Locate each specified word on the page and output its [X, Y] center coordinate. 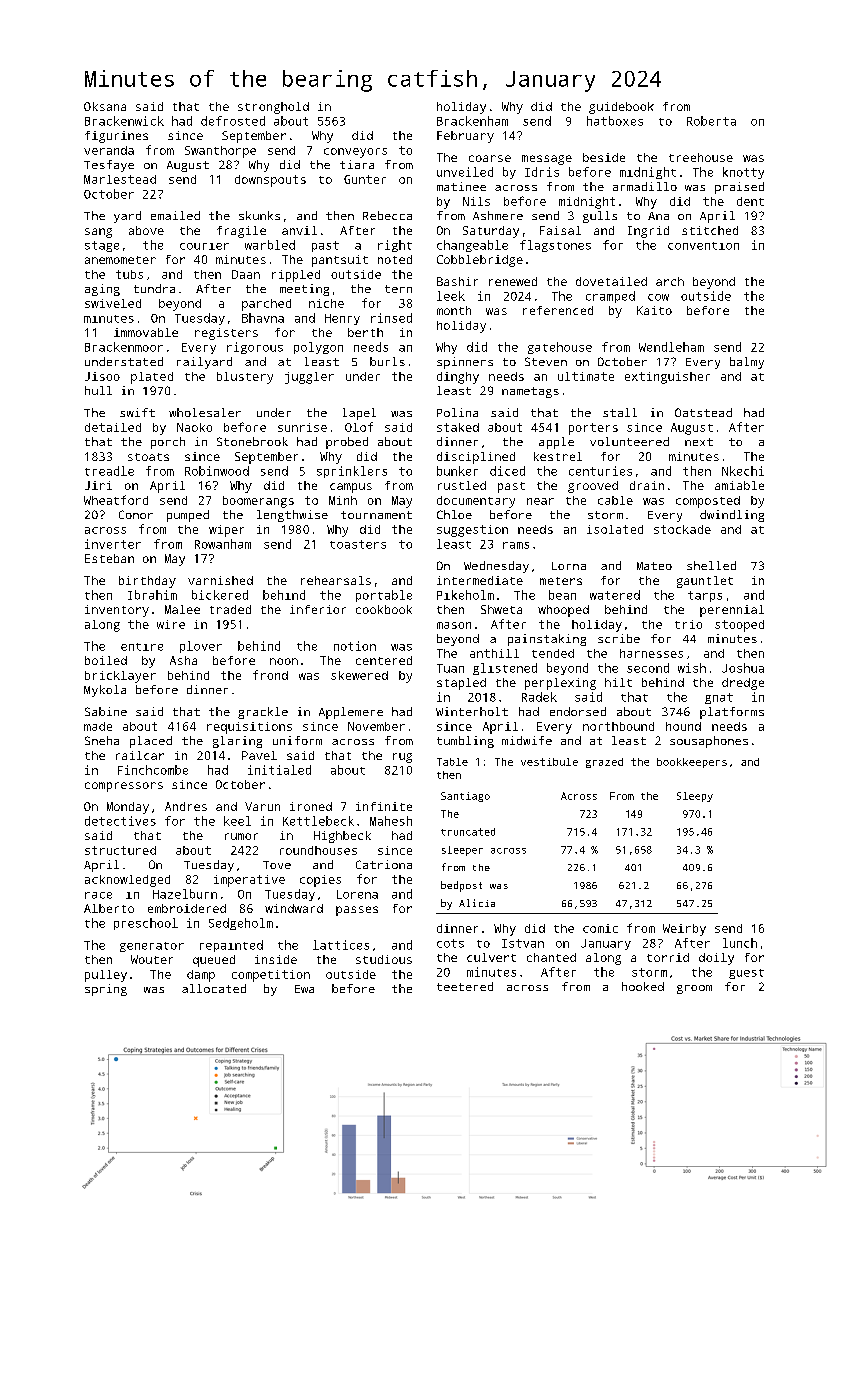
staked [458, 427]
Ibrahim [152, 595]
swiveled [113, 303]
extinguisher [667, 378]
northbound [618, 726]
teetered [465, 986]
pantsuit [340, 261]
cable [615, 500]
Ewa [304, 989]
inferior [318, 609]
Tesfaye [109, 166]
